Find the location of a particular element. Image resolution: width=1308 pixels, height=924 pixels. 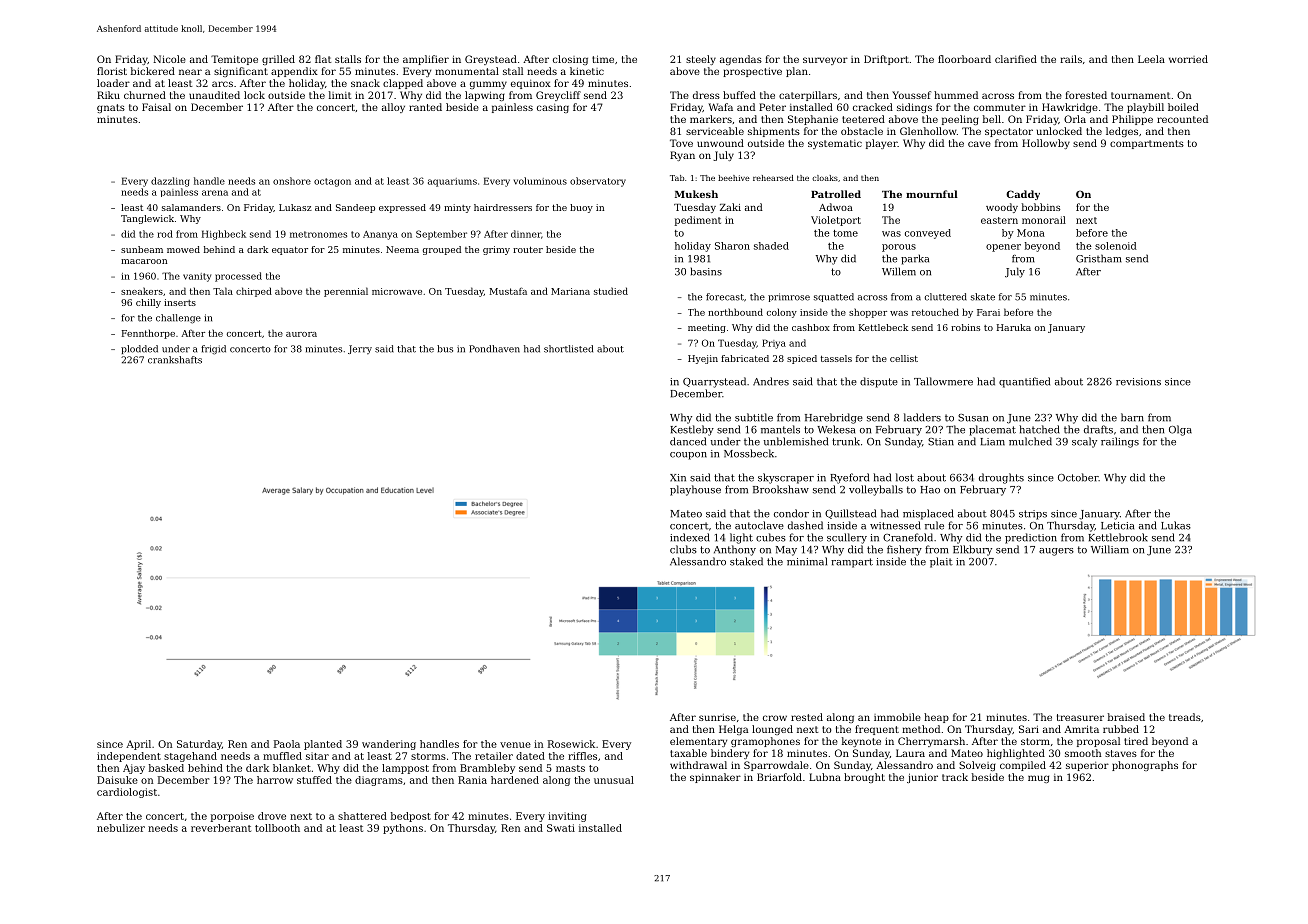

meeting is located at coordinates (707, 328).
